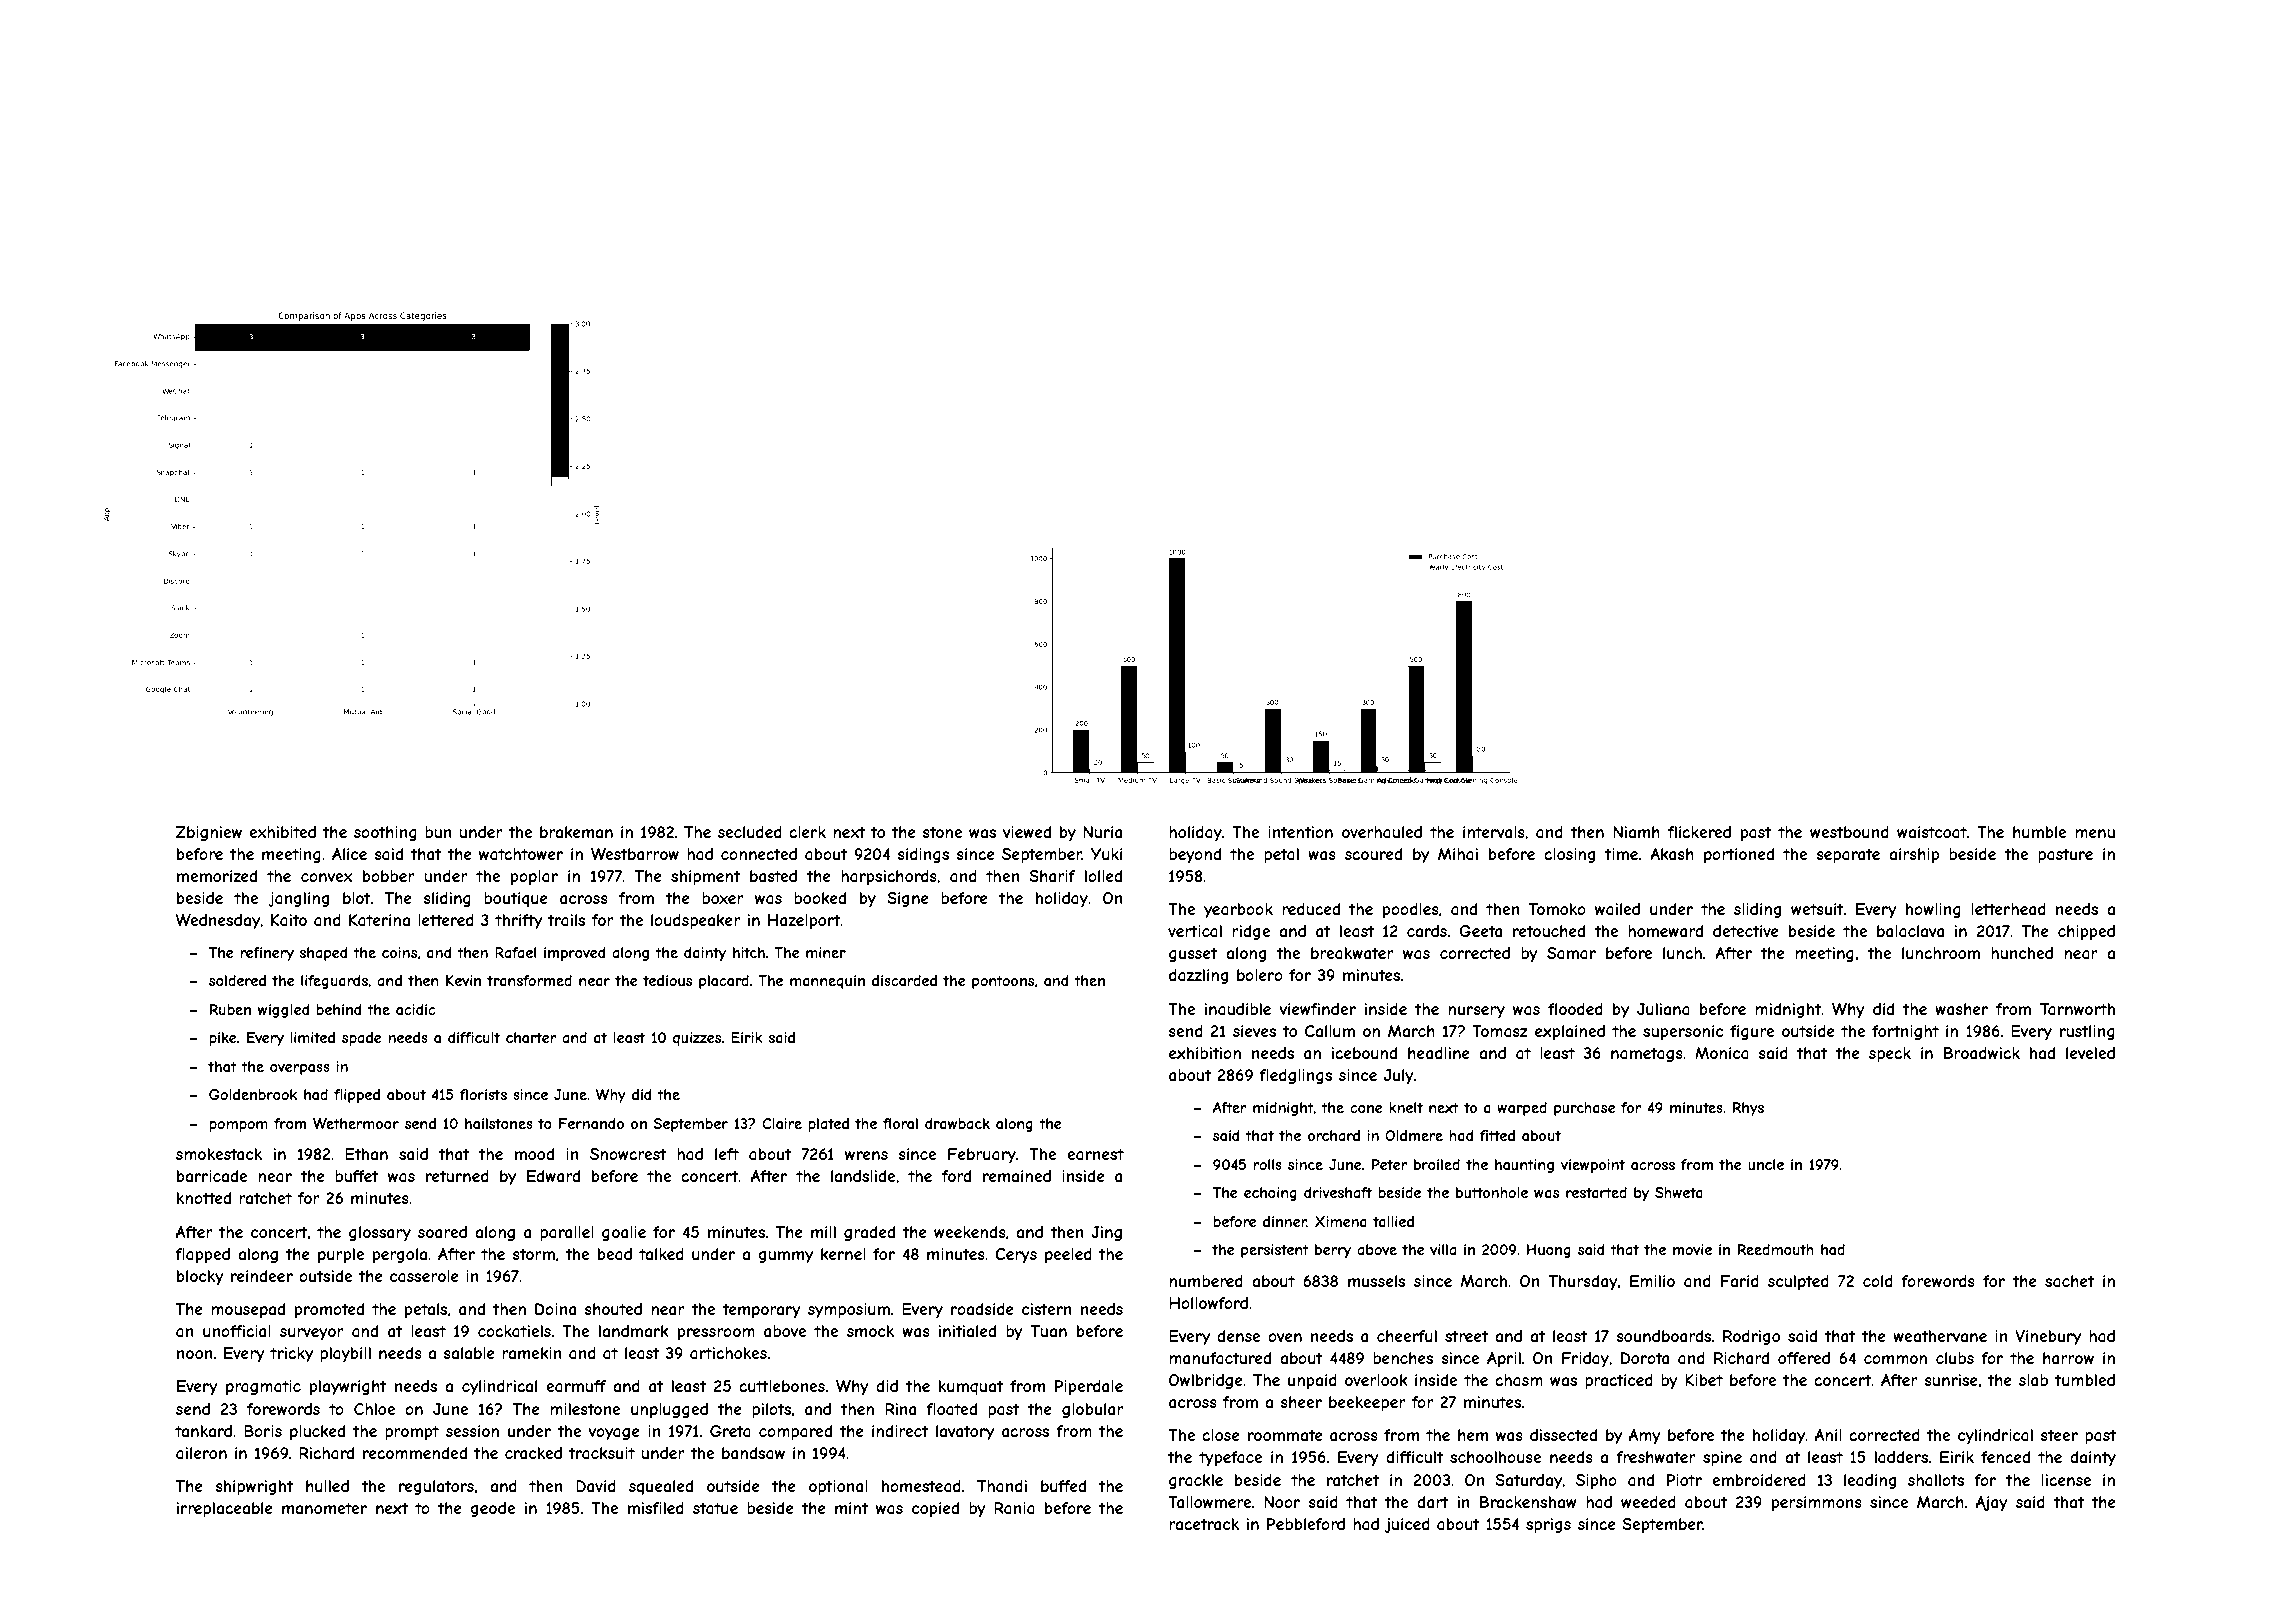 Image resolution: width=2292 pixels, height=1620 pixels. Describe the element at coordinates (1027, 832) in the image. I see `viewed` at that location.
